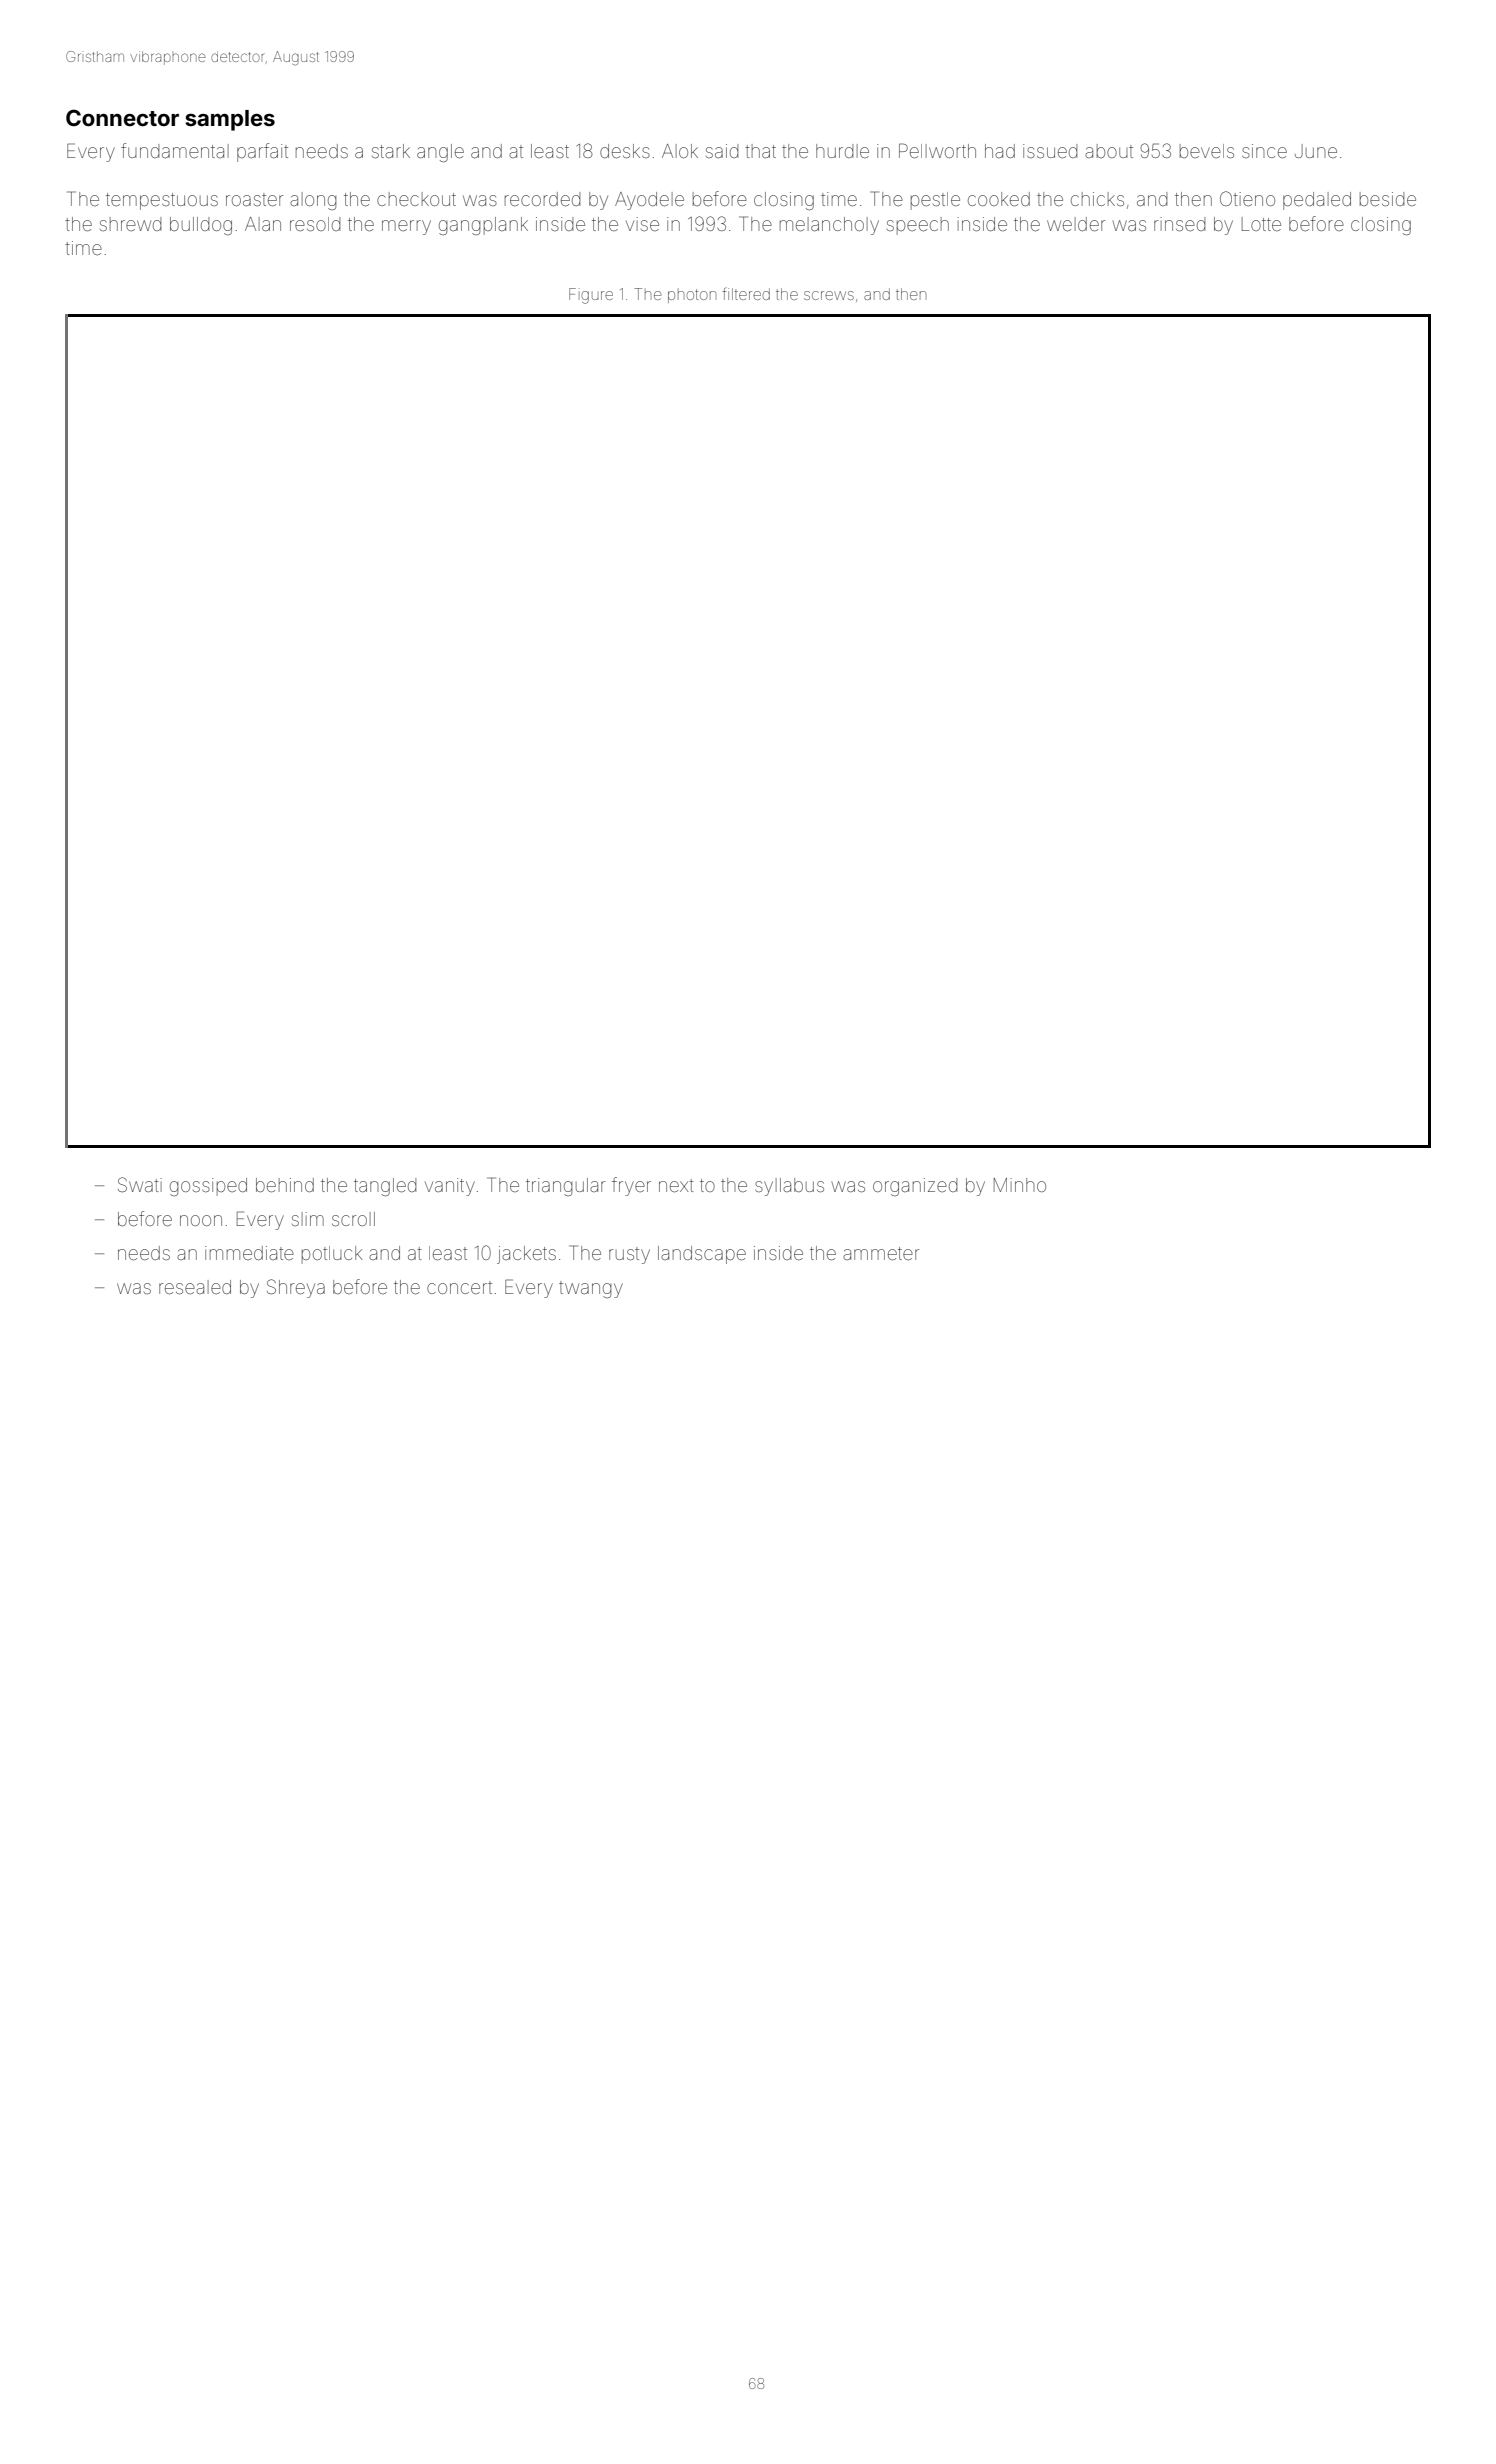  I want to click on Shreya, so click(296, 1288).
